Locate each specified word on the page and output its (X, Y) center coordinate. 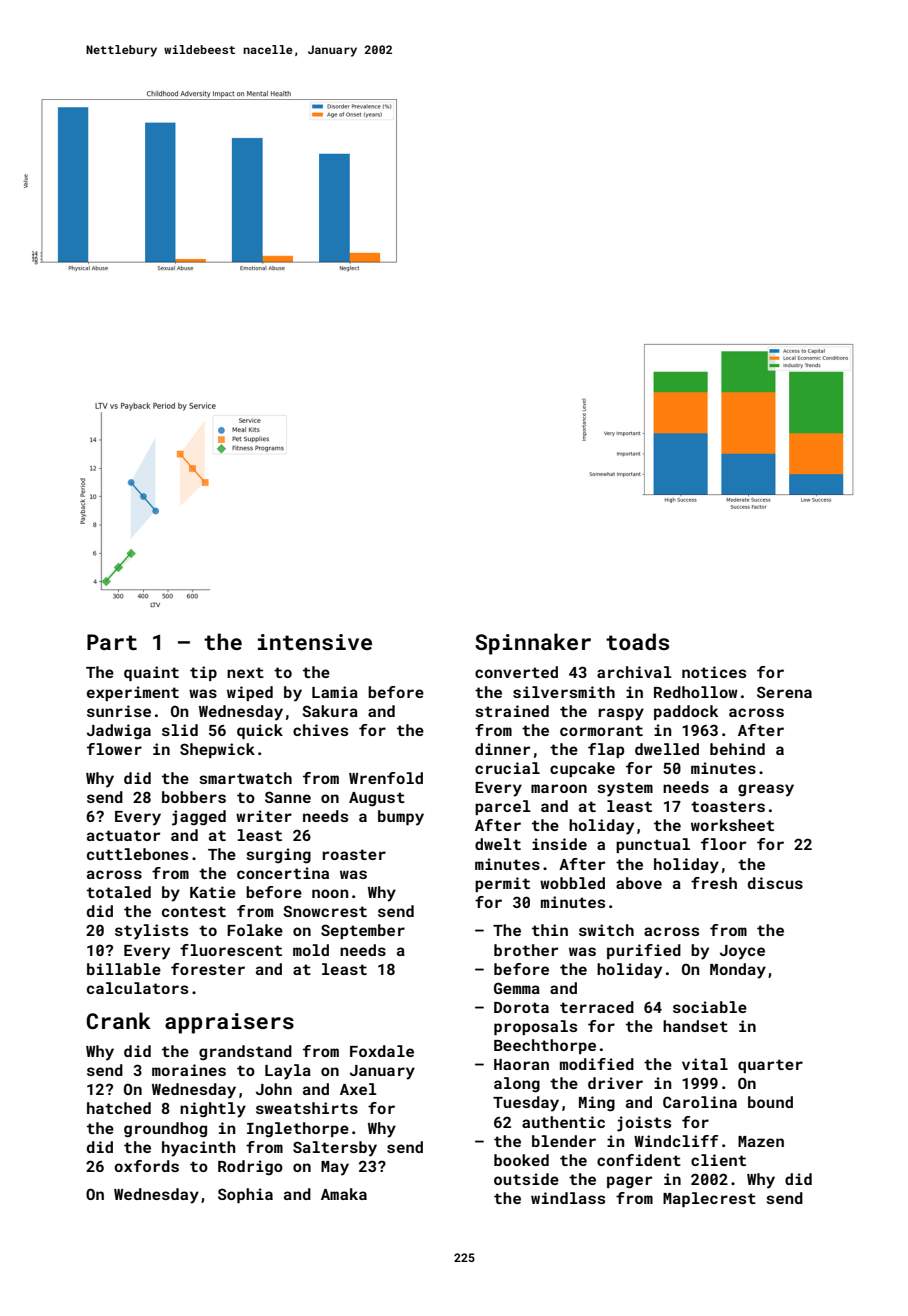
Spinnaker (533, 644)
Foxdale (382, 1051)
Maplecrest (709, 1199)
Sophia (245, 1195)
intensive (315, 642)
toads (637, 641)
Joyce (742, 952)
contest (194, 911)
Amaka (344, 1194)
